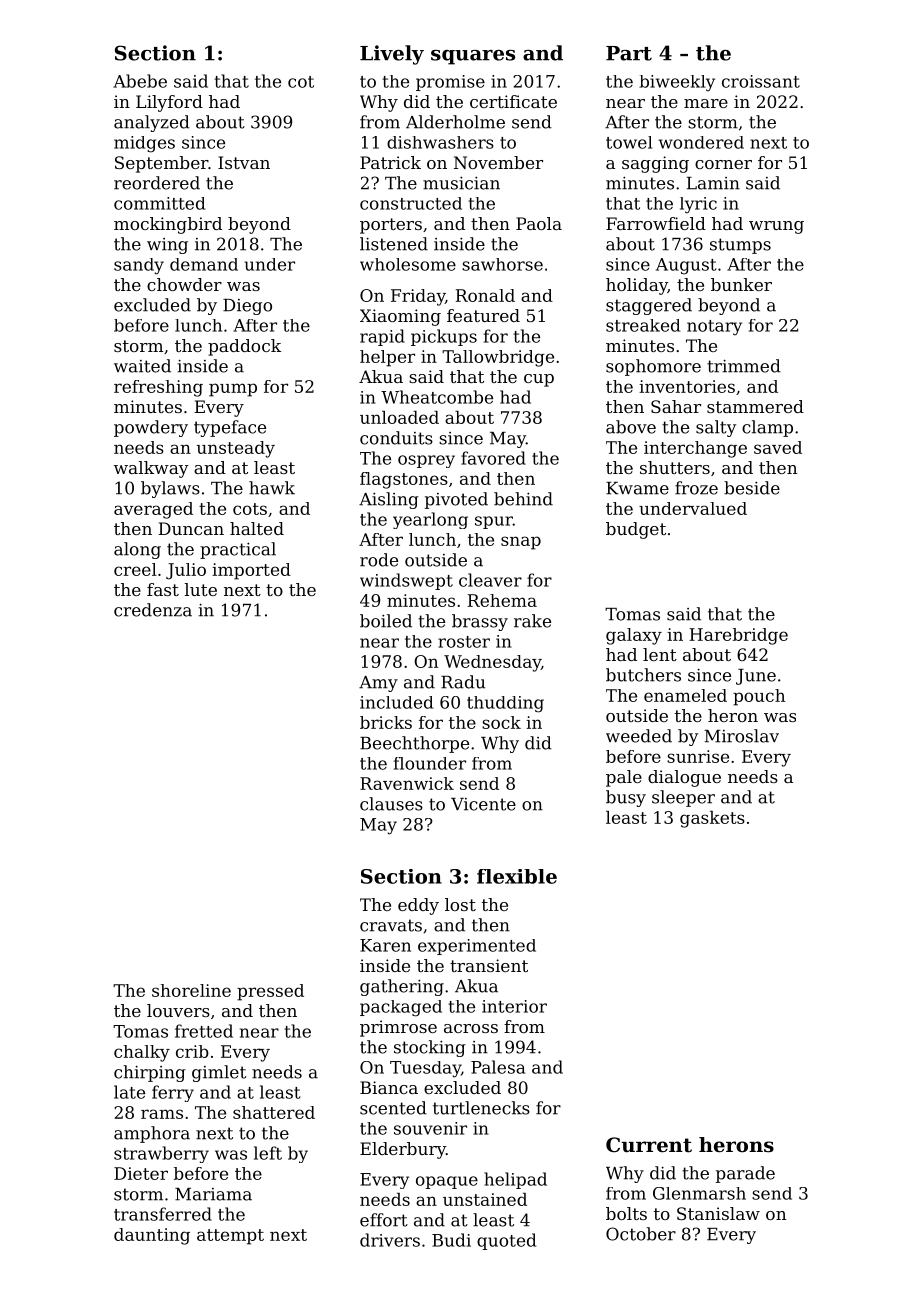 This screenshot has width=924, height=1308. What do you see at coordinates (236, 449) in the screenshot?
I see `unsteady` at bounding box center [236, 449].
